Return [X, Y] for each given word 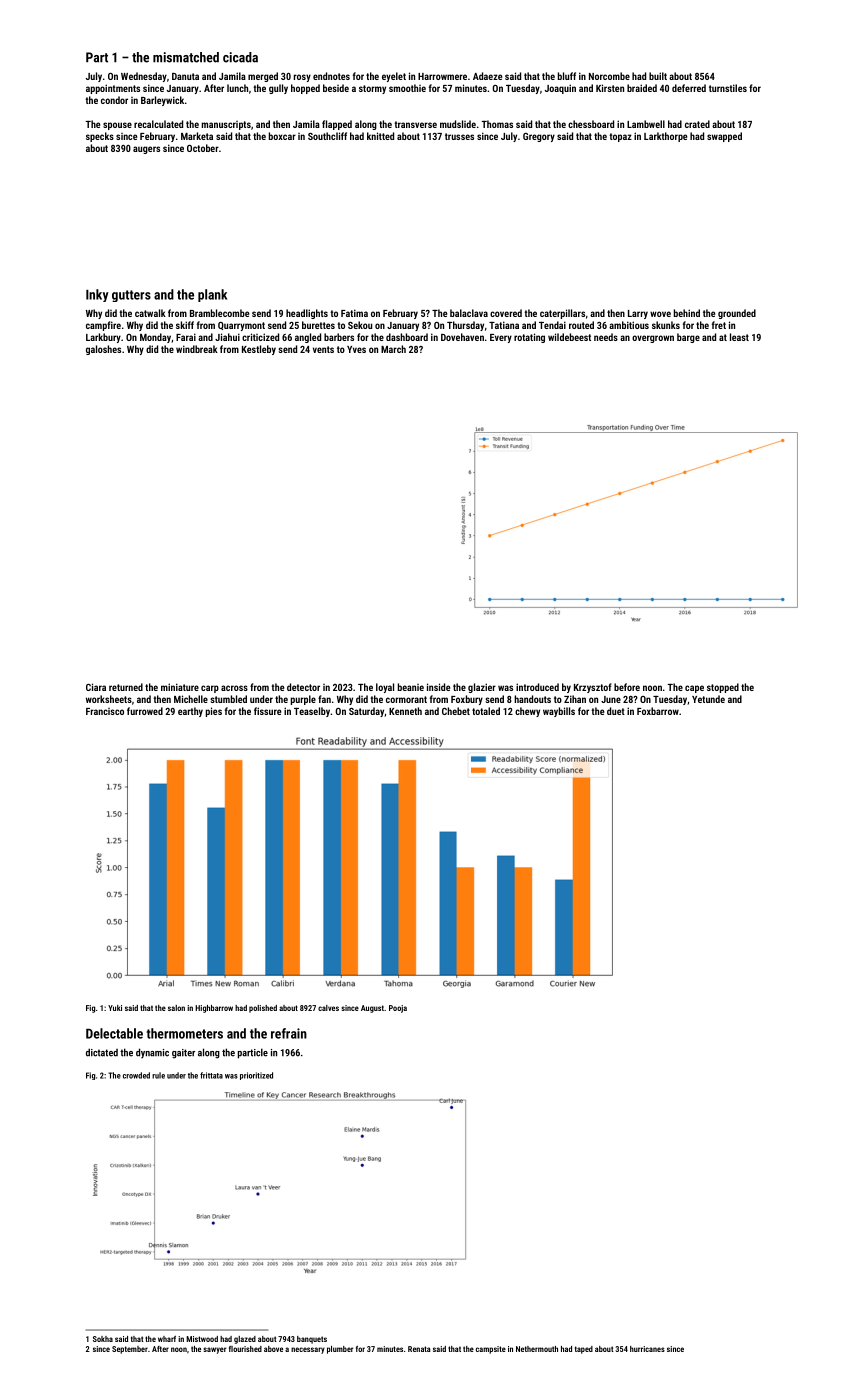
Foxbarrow [658, 711]
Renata [419, 1349]
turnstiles [728, 88]
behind [687, 313]
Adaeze [487, 76]
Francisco [105, 711]
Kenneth [405, 711]
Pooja [398, 1009]
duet [616, 711]
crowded [136, 1075]
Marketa [197, 136]
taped [584, 1350]
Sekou [360, 325]
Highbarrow [214, 1009]
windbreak [197, 349]
